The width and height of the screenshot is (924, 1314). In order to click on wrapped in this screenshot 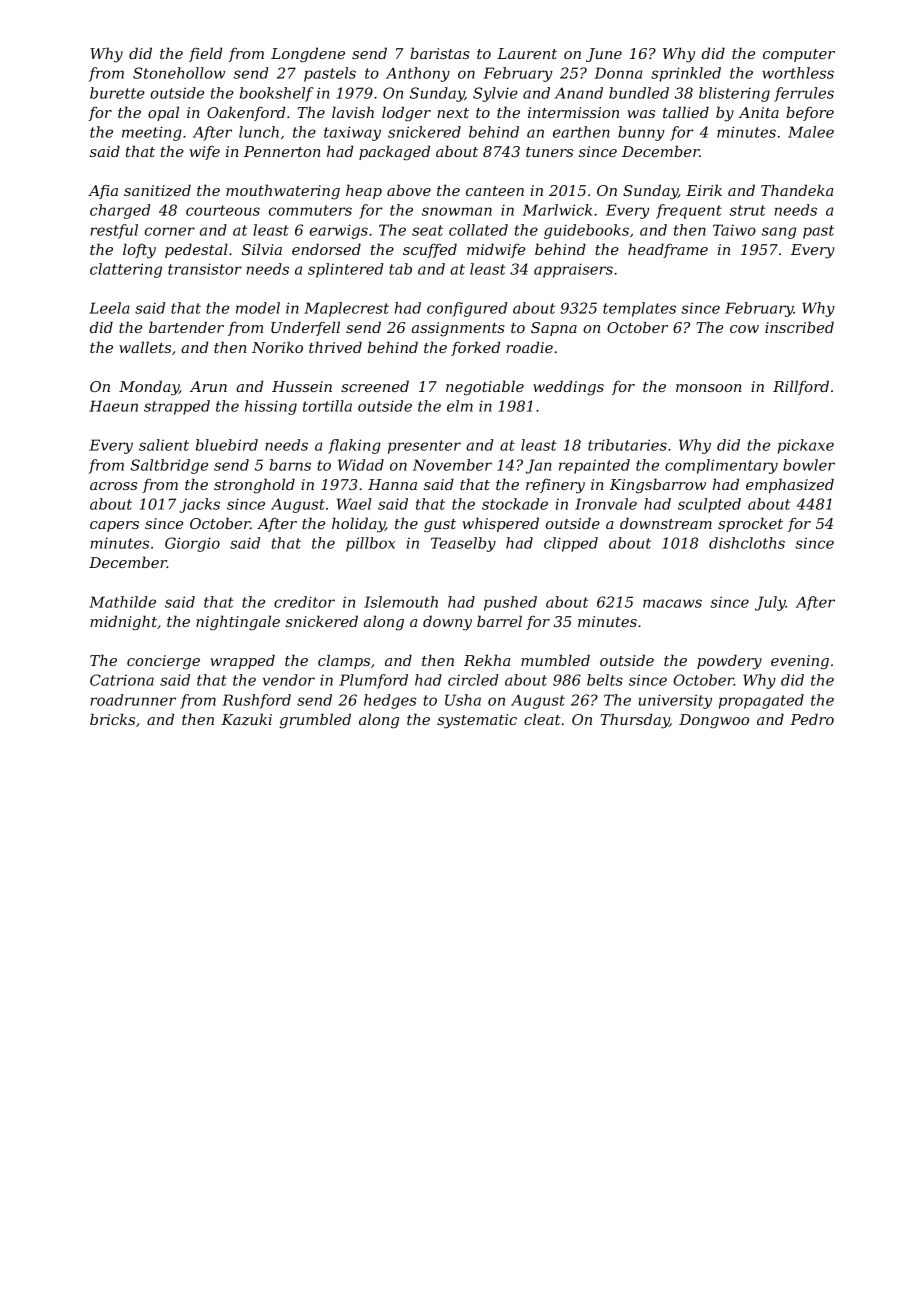, I will do `click(242, 661)`.
